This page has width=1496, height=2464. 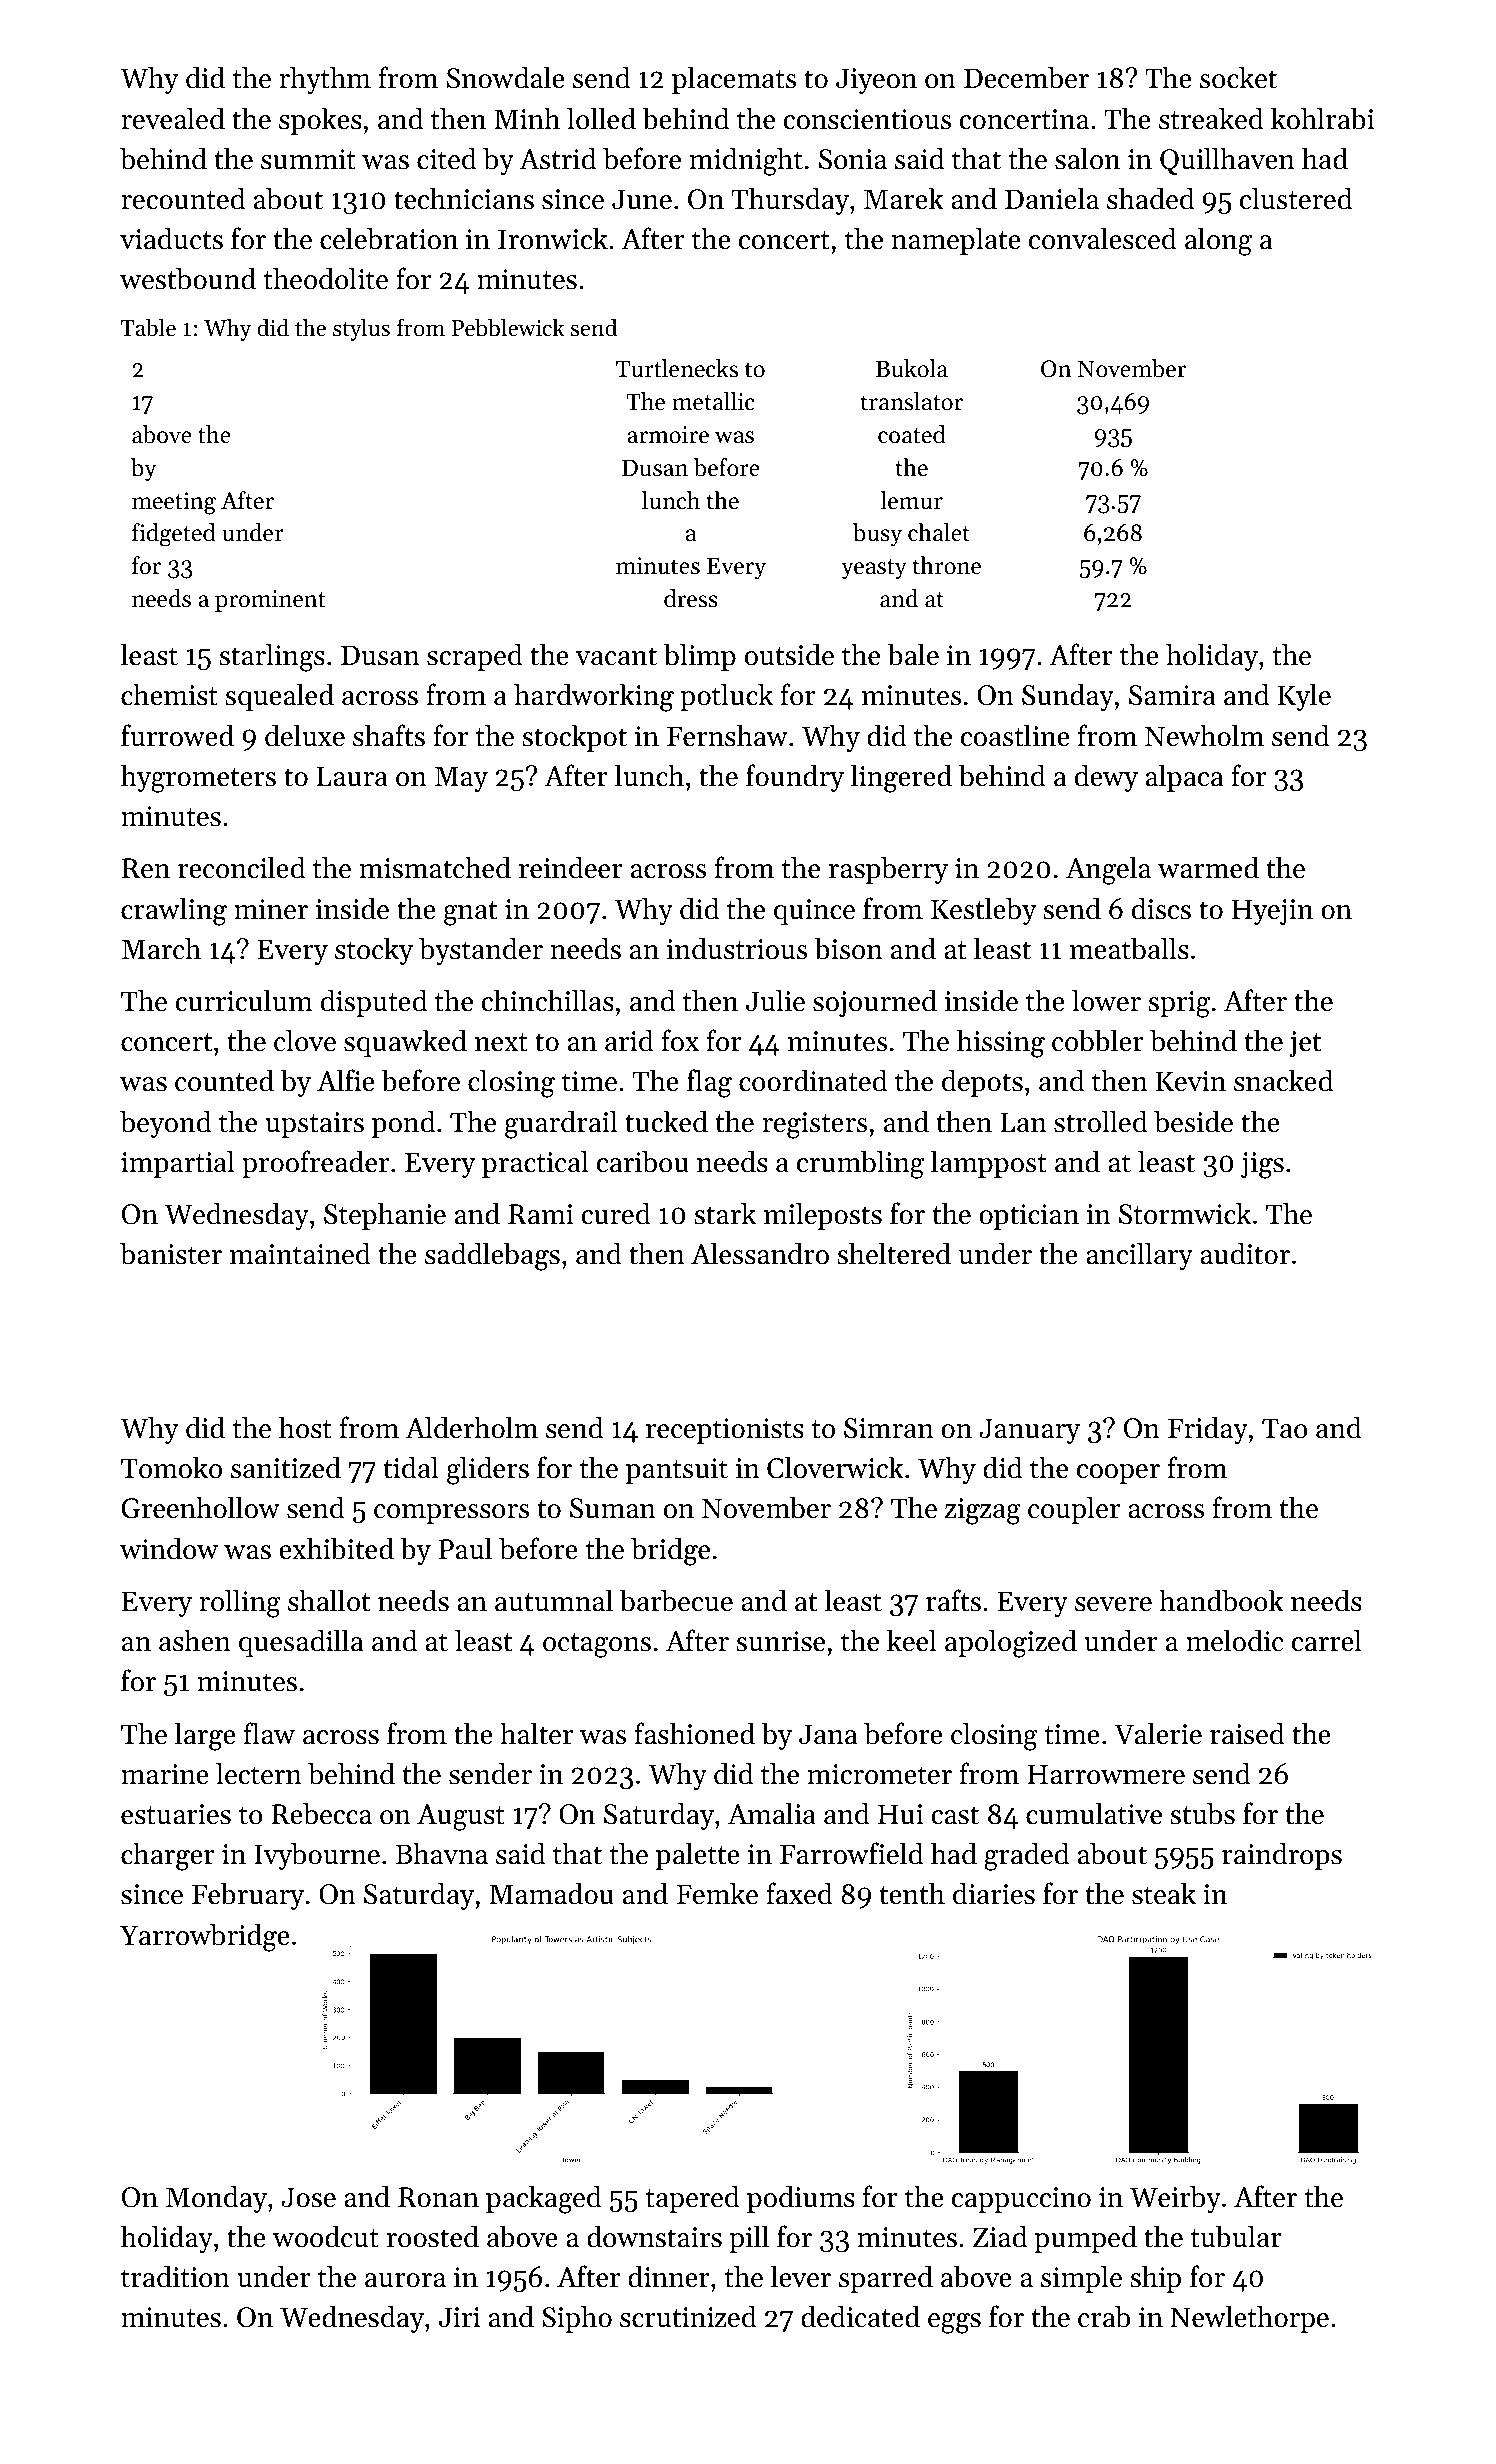 What do you see at coordinates (860, 2316) in the page?
I see `dedicated` at bounding box center [860, 2316].
